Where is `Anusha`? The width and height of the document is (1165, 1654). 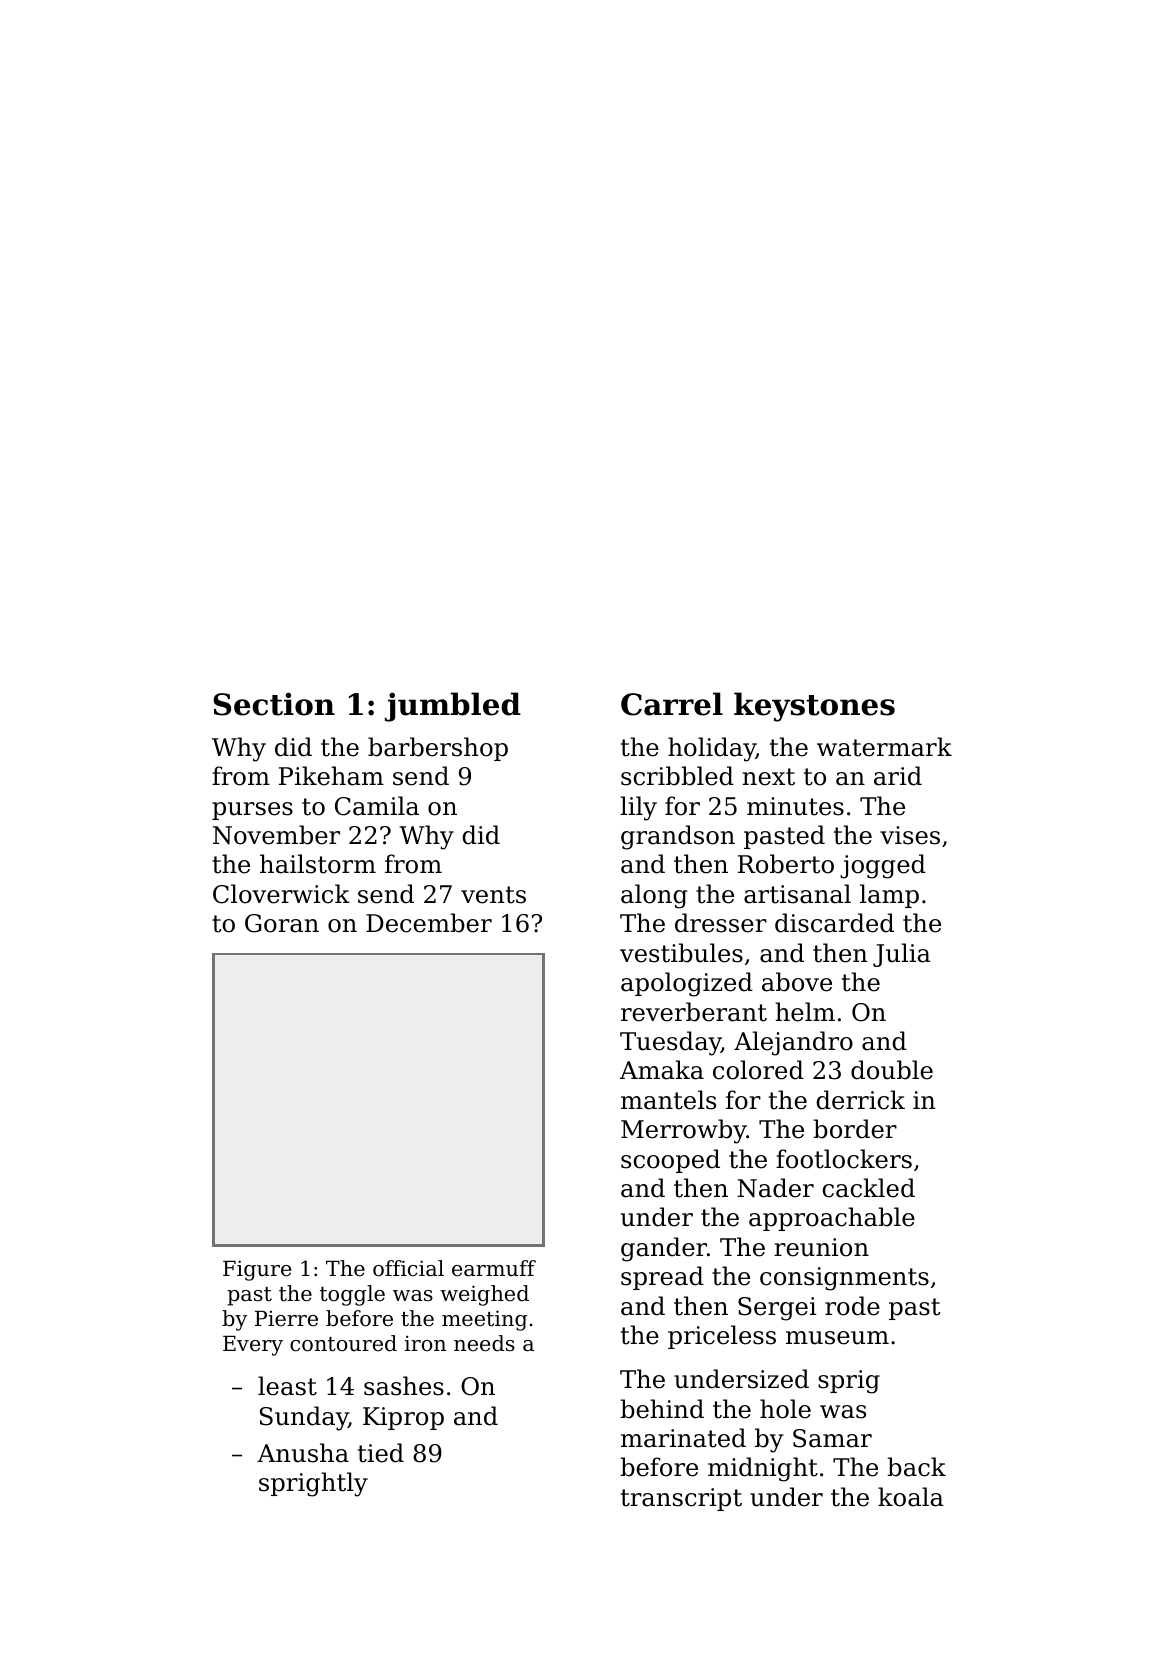 Anusha is located at coordinates (303, 1453).
